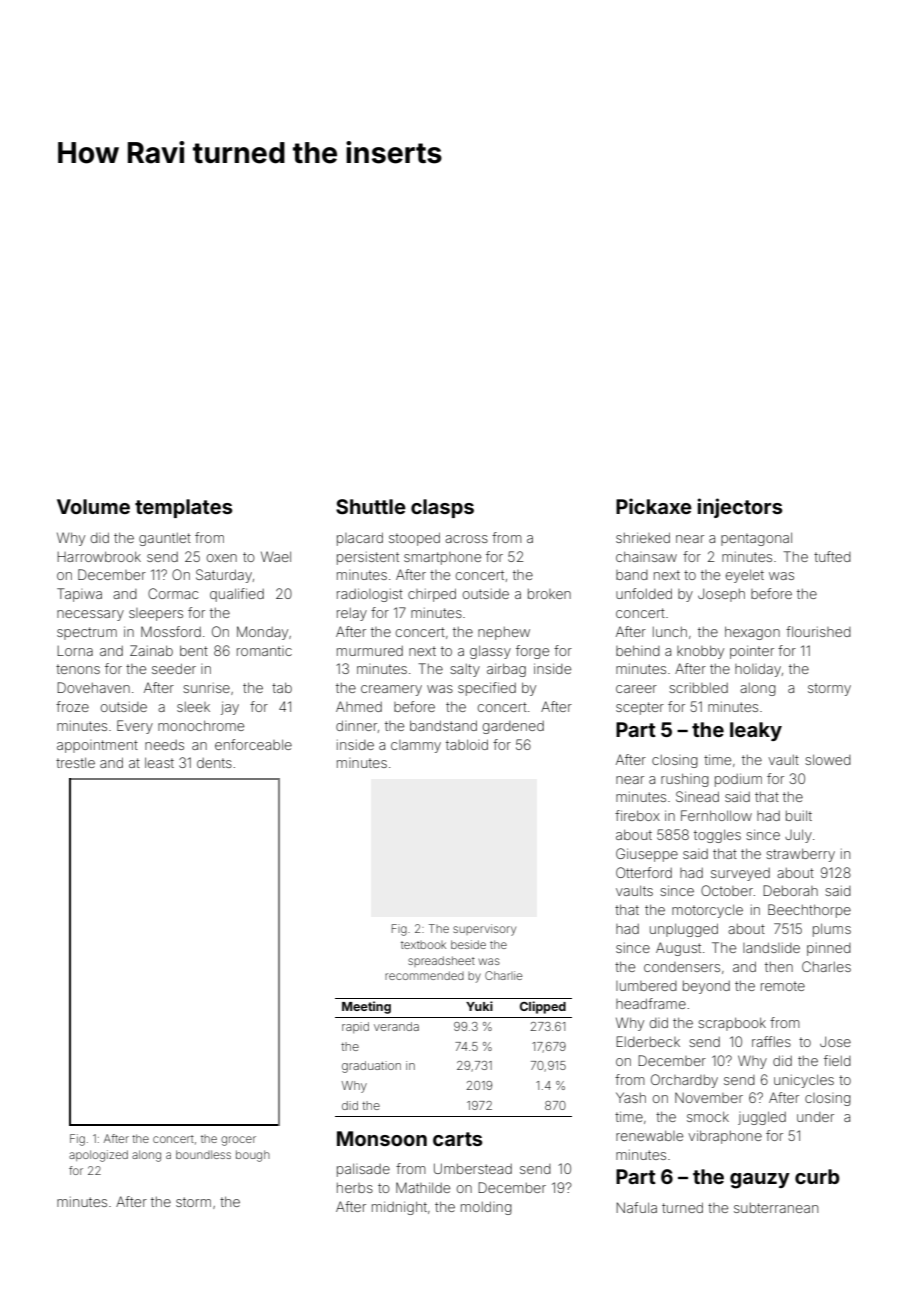  What do you see at coordinates (355, 1028) in the page?
I see `rapid` at bounding box center [355, 1028].
